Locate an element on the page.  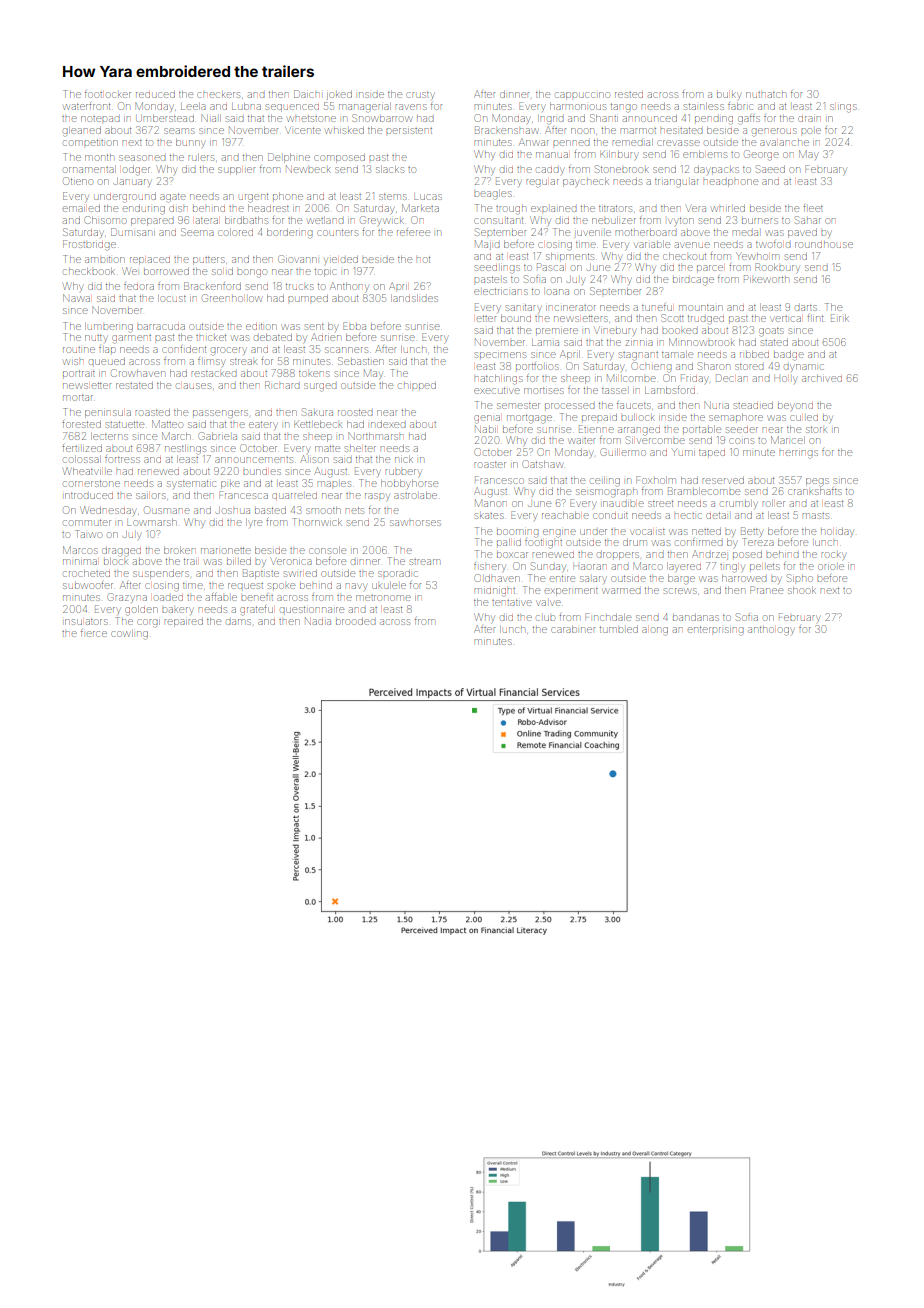
cowling is located at coordinates (129, 635).
